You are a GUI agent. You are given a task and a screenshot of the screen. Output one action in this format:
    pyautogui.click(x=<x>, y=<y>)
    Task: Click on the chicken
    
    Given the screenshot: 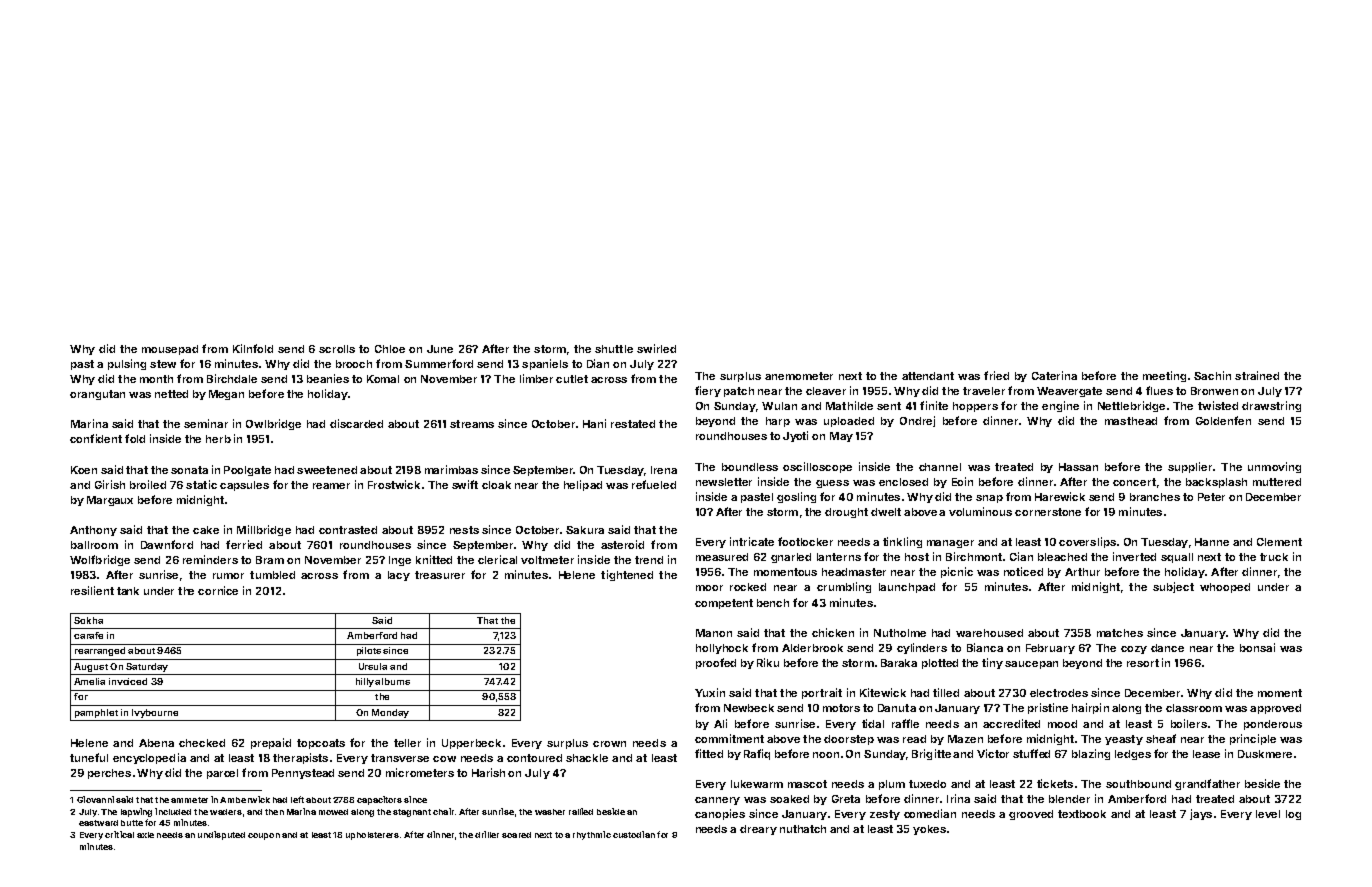 What is the action you would take?
    pyautogui.click(x=833, y=632)
